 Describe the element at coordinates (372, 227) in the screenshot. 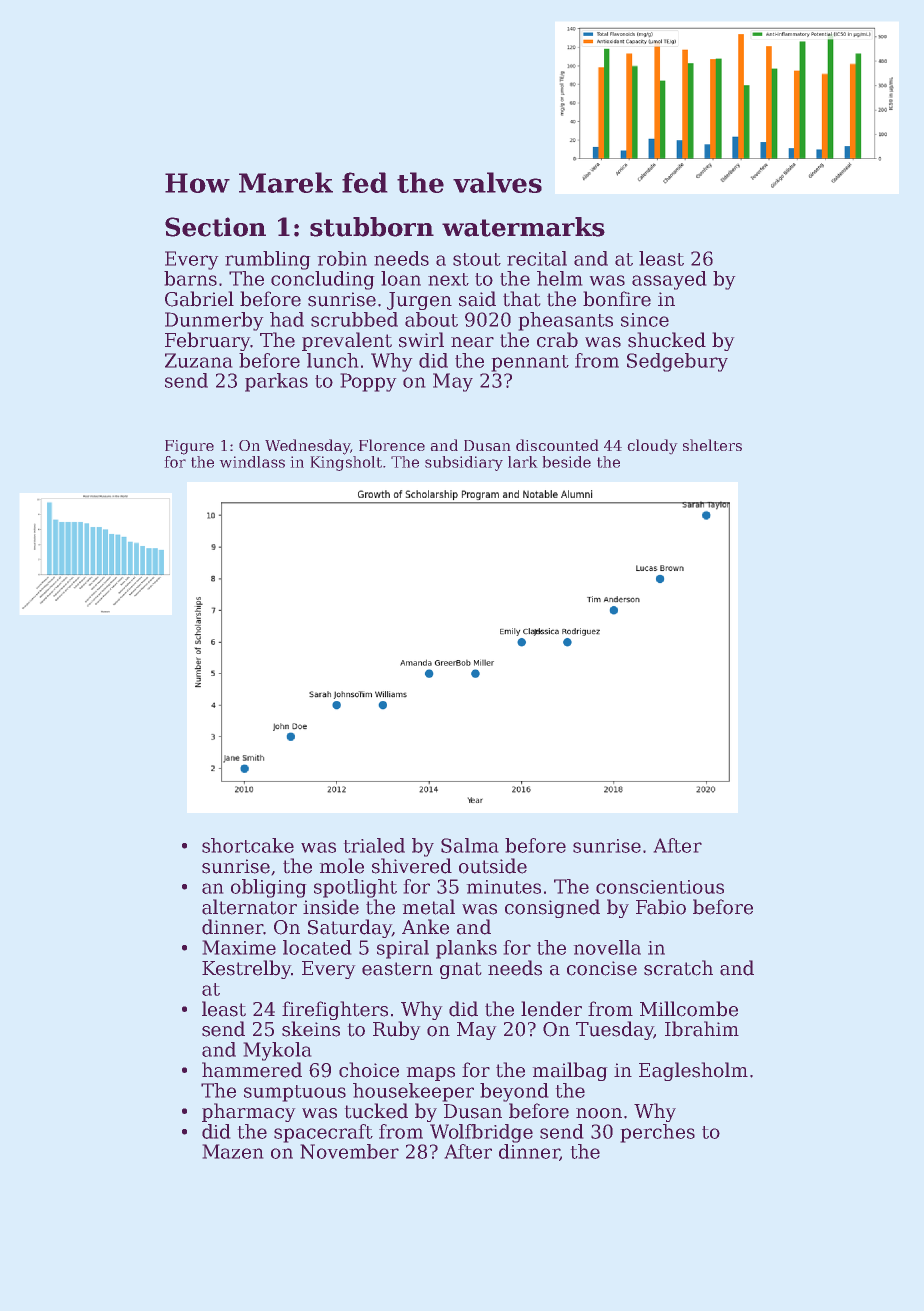

I see `stubborn` at that location.
